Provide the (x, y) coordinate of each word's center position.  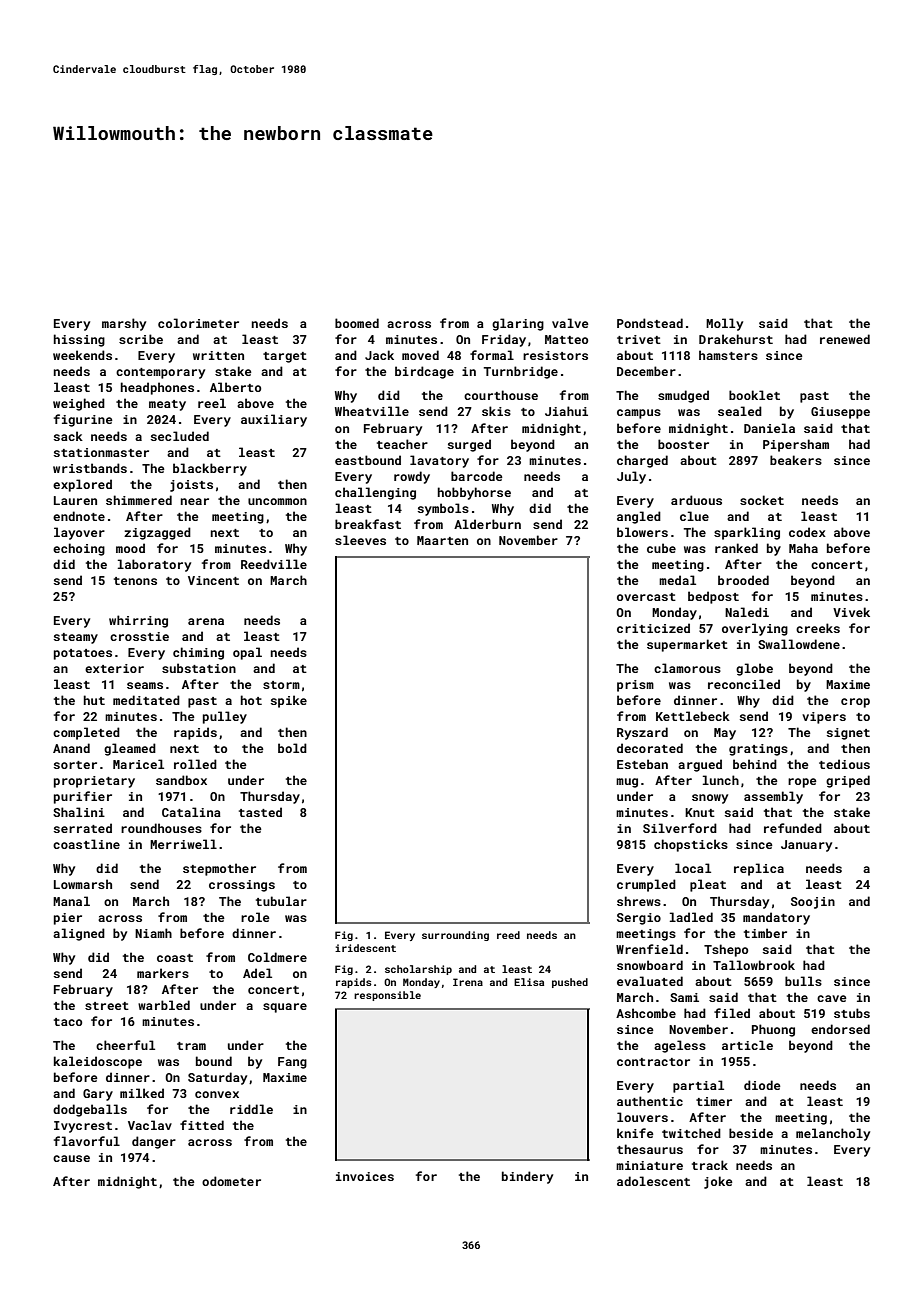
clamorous (687, 668)
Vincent (213, 580)
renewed (845, 339)
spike (289, 701)
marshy (124, 324)
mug (627, 783)
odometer (231, 1181)
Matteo (566, 339)
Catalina (191, 812)
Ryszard (642, 733)
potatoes (83, 654)
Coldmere (277, 957)
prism (635, 686)
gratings (758, 750)
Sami (684, 997)
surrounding (455, 936)
